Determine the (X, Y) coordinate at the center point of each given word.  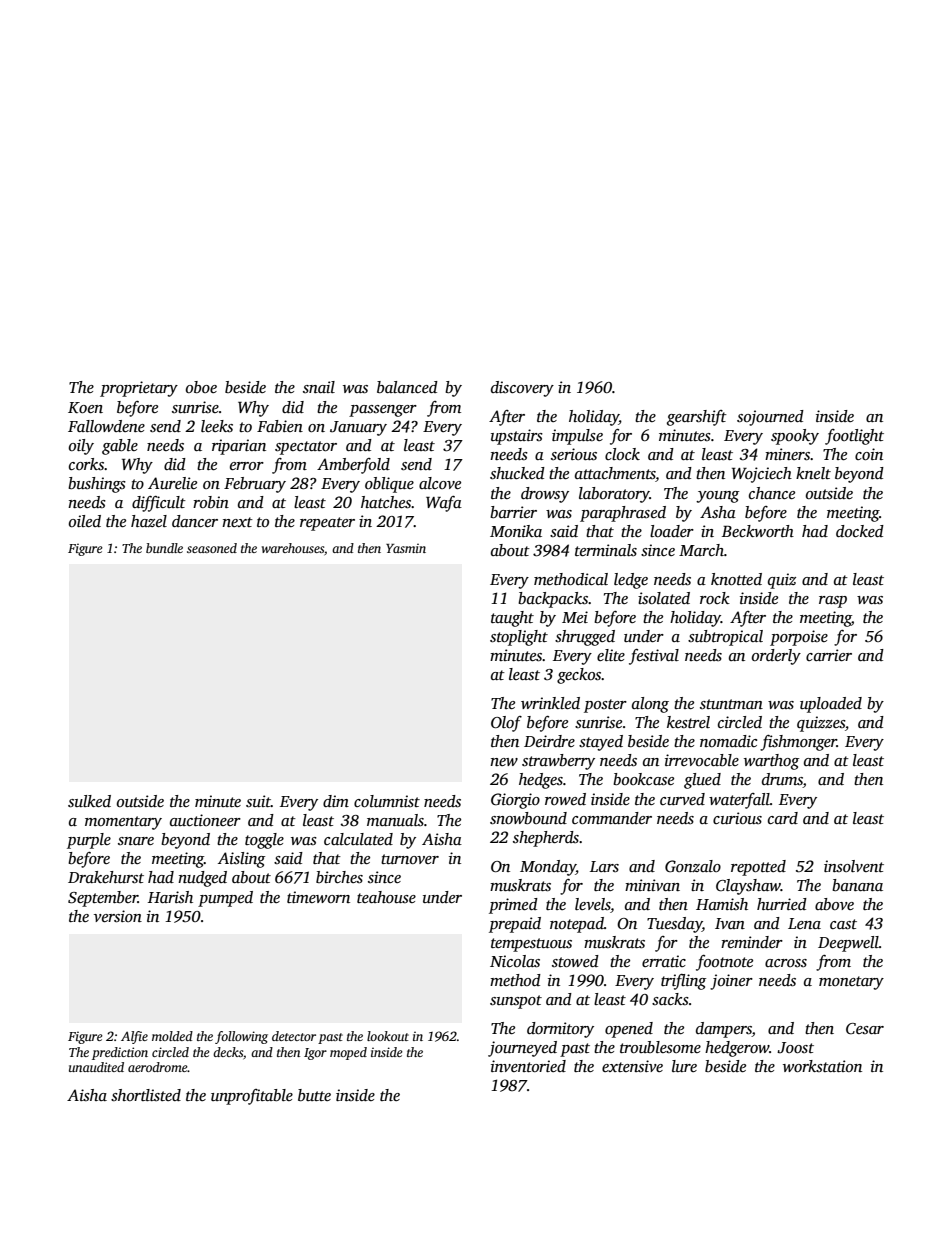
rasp (833, 602)
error (247, 466)
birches (339, 877)
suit (258, 801)
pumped (225, 899)
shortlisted (146, 1095)
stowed (575, 961)
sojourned (770, 418)
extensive (632, 1066)
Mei (575, 617)
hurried (782, 904)
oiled (85, 521)
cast (843, 924)
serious (574, 454)
